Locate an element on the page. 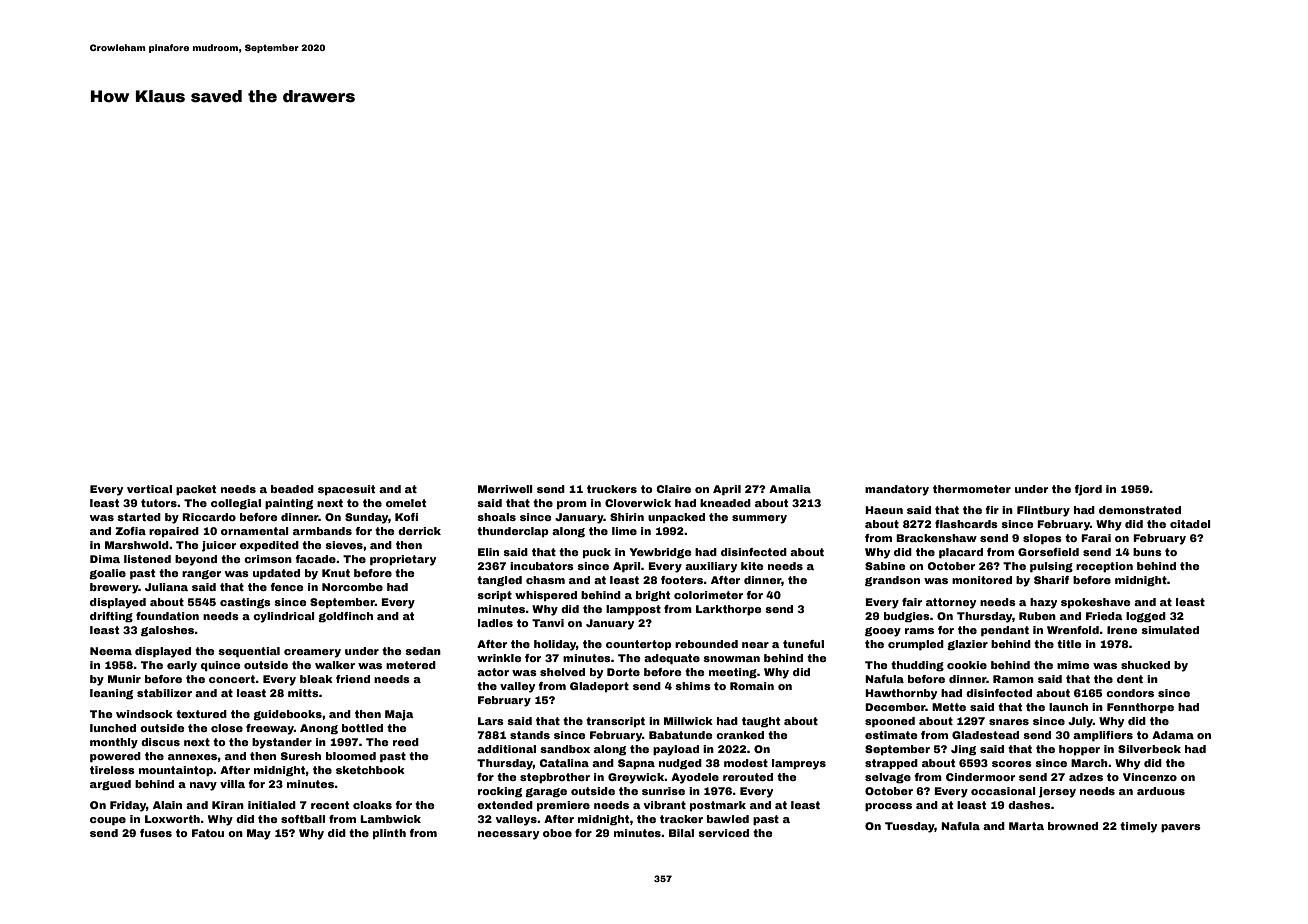 The height and width of the image is (924, 1308). sandbox is located at coordinates (565, 749).
